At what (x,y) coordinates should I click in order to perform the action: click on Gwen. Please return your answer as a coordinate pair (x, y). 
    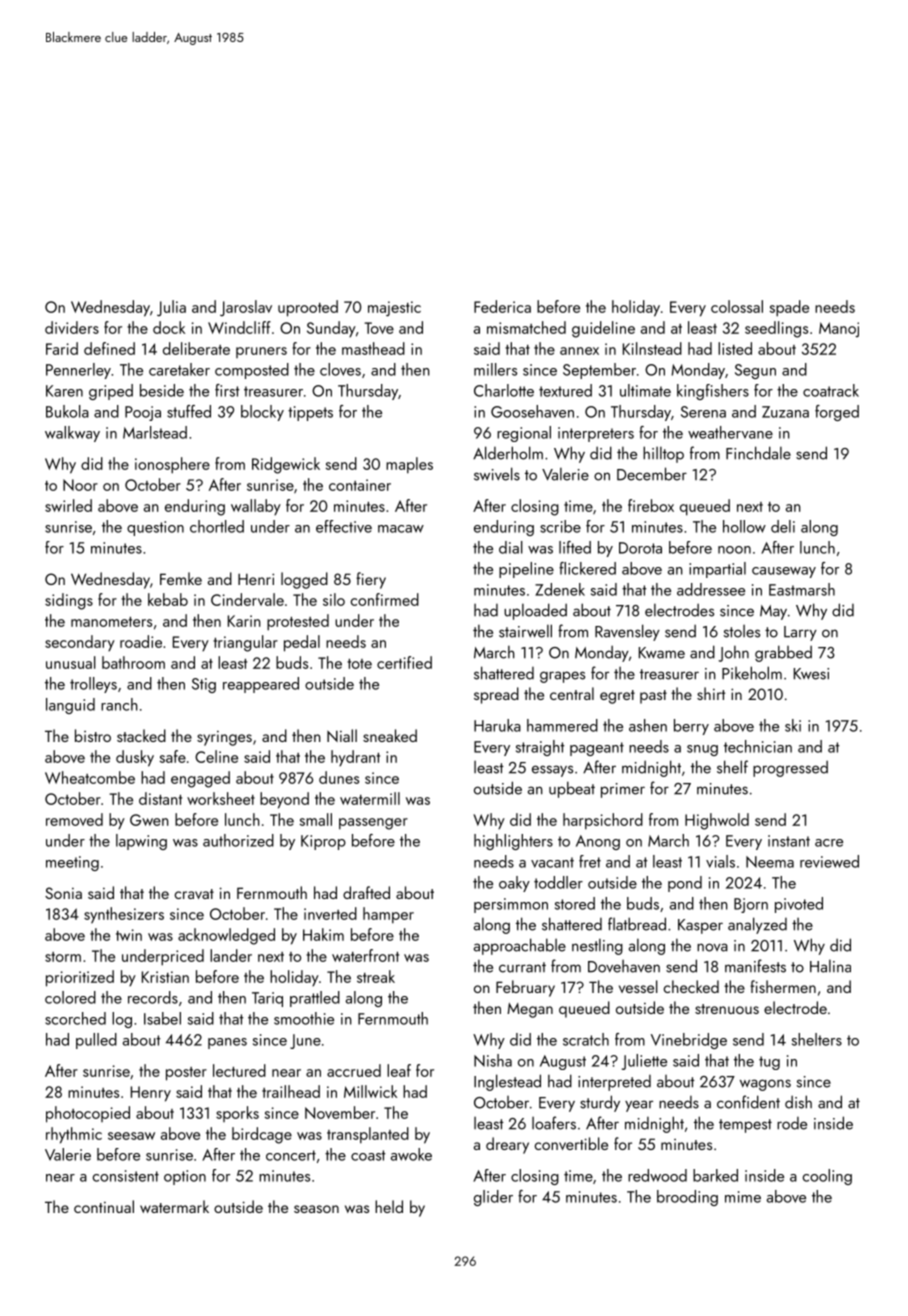
    Looking at the image, I should click on (149, 820).
